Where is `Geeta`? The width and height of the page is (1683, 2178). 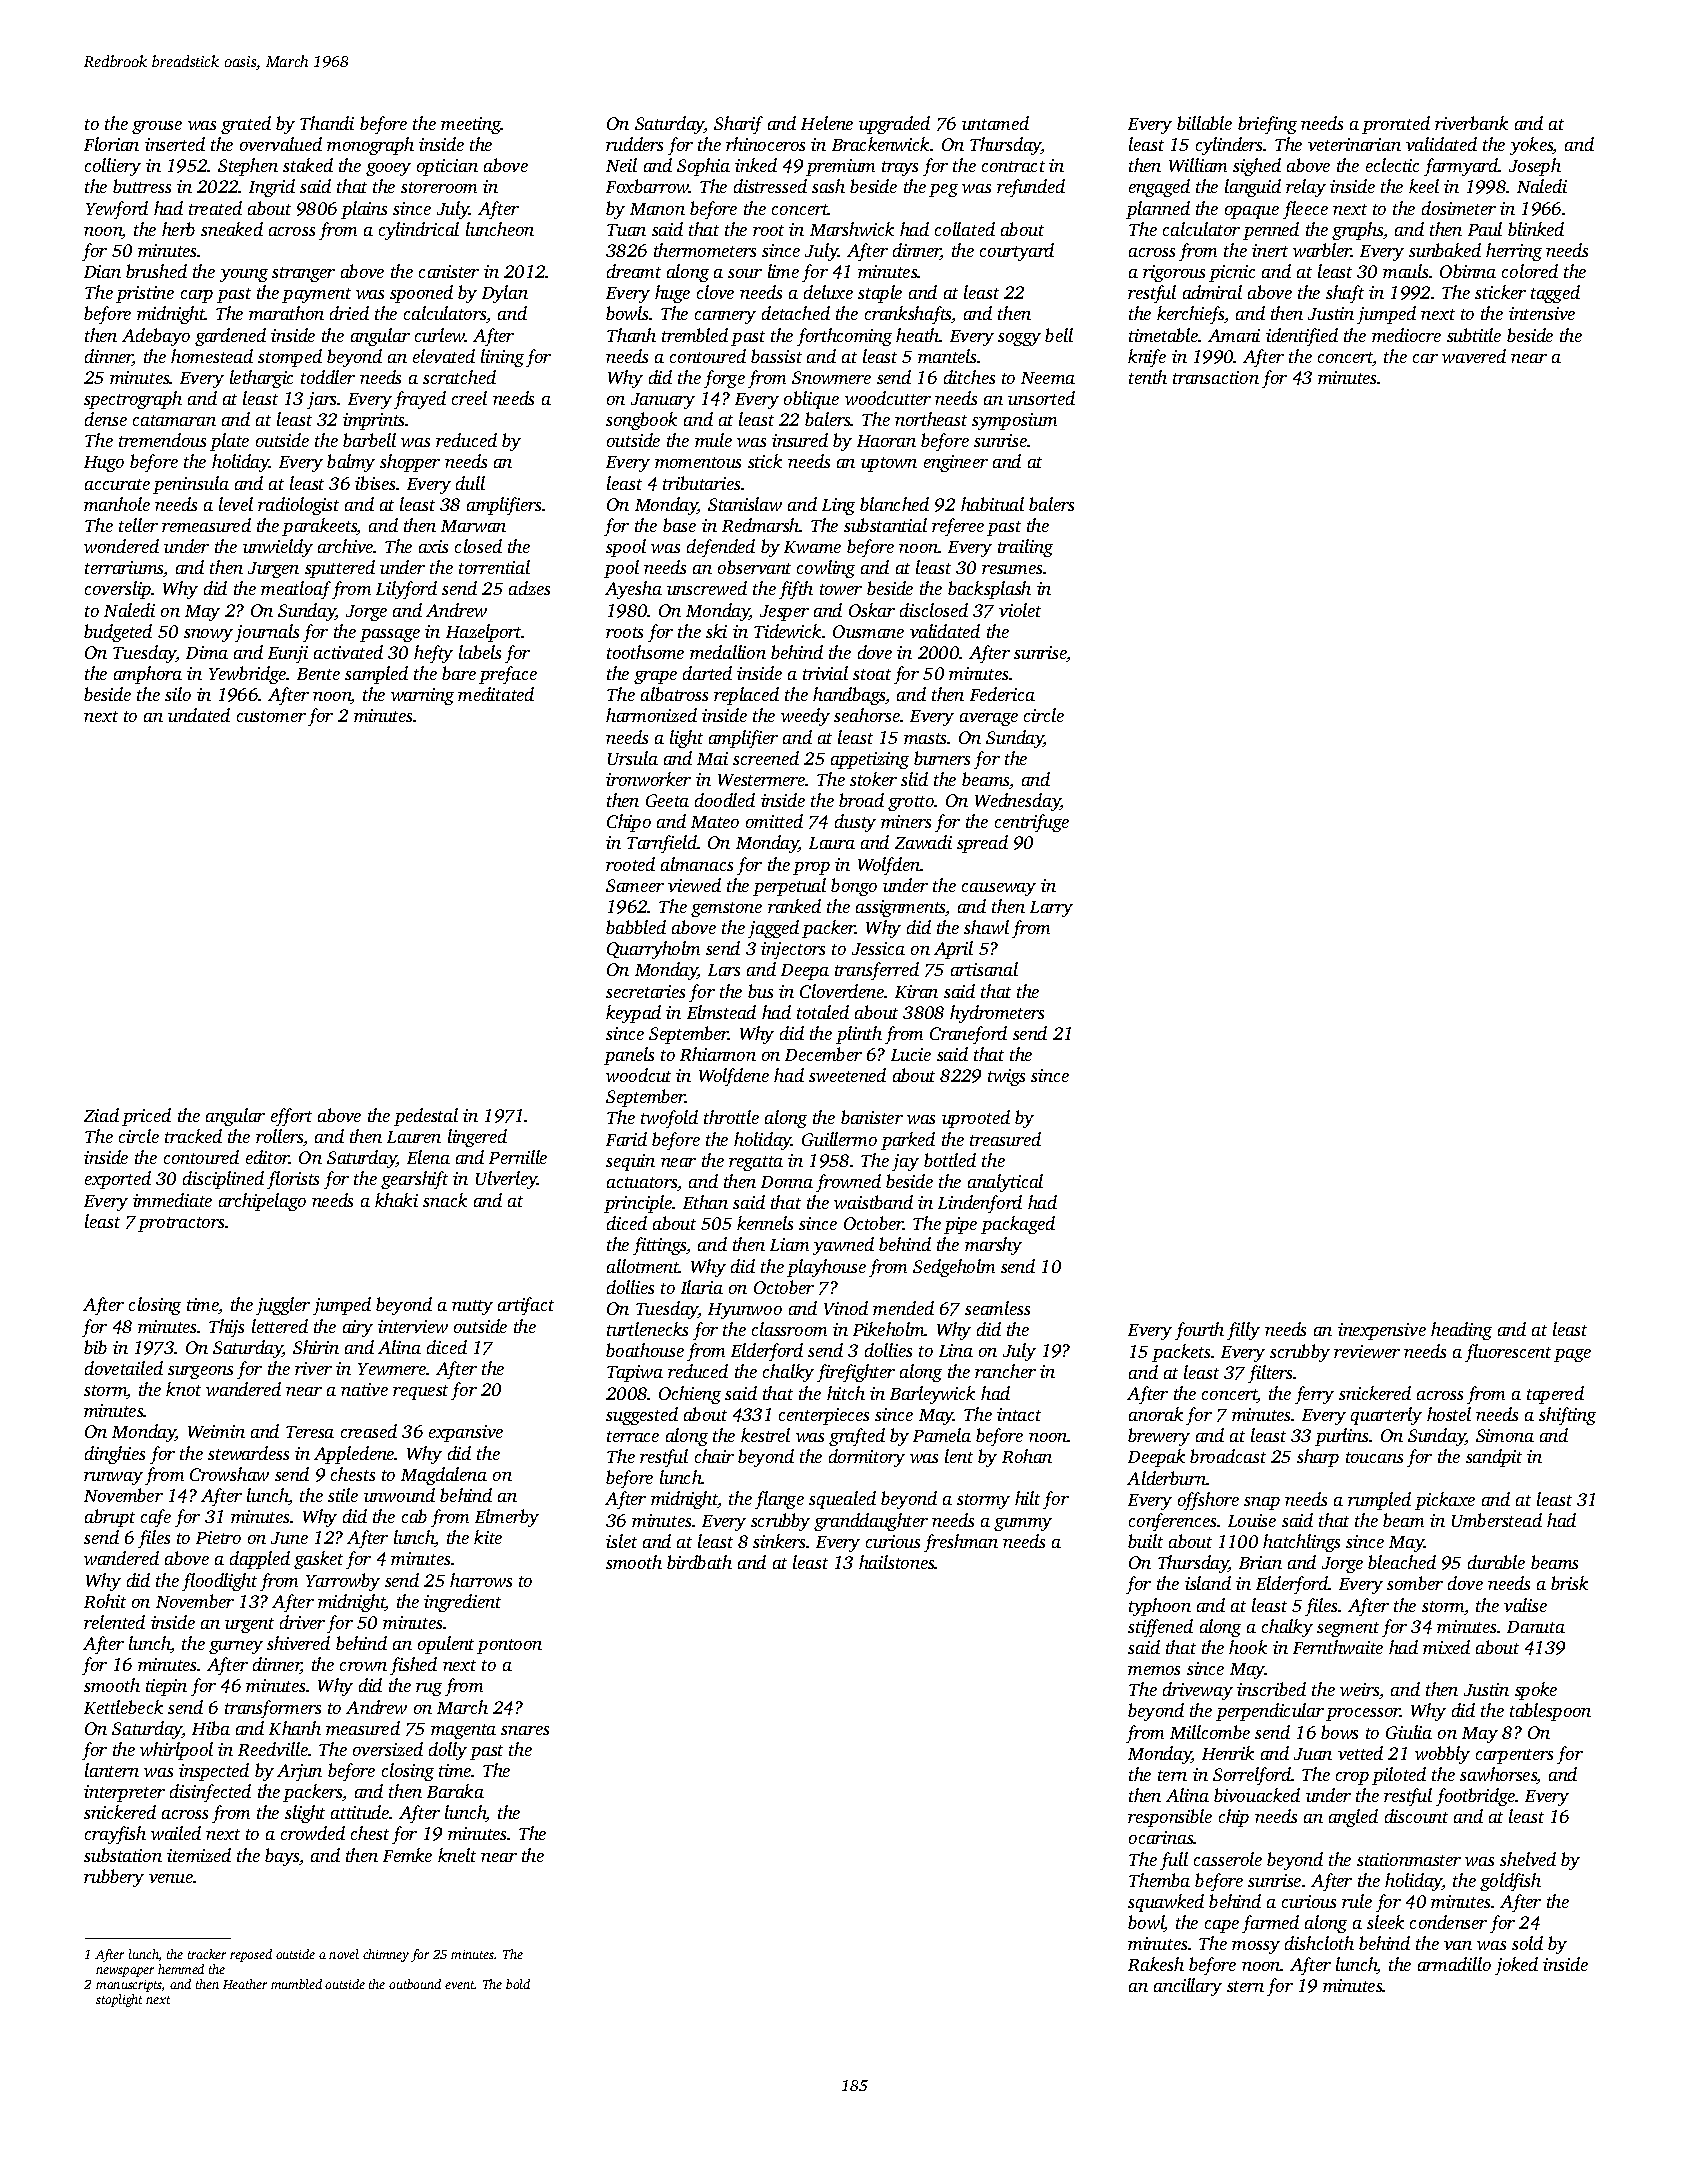
Geeta is located at coordinates (667, 800).
